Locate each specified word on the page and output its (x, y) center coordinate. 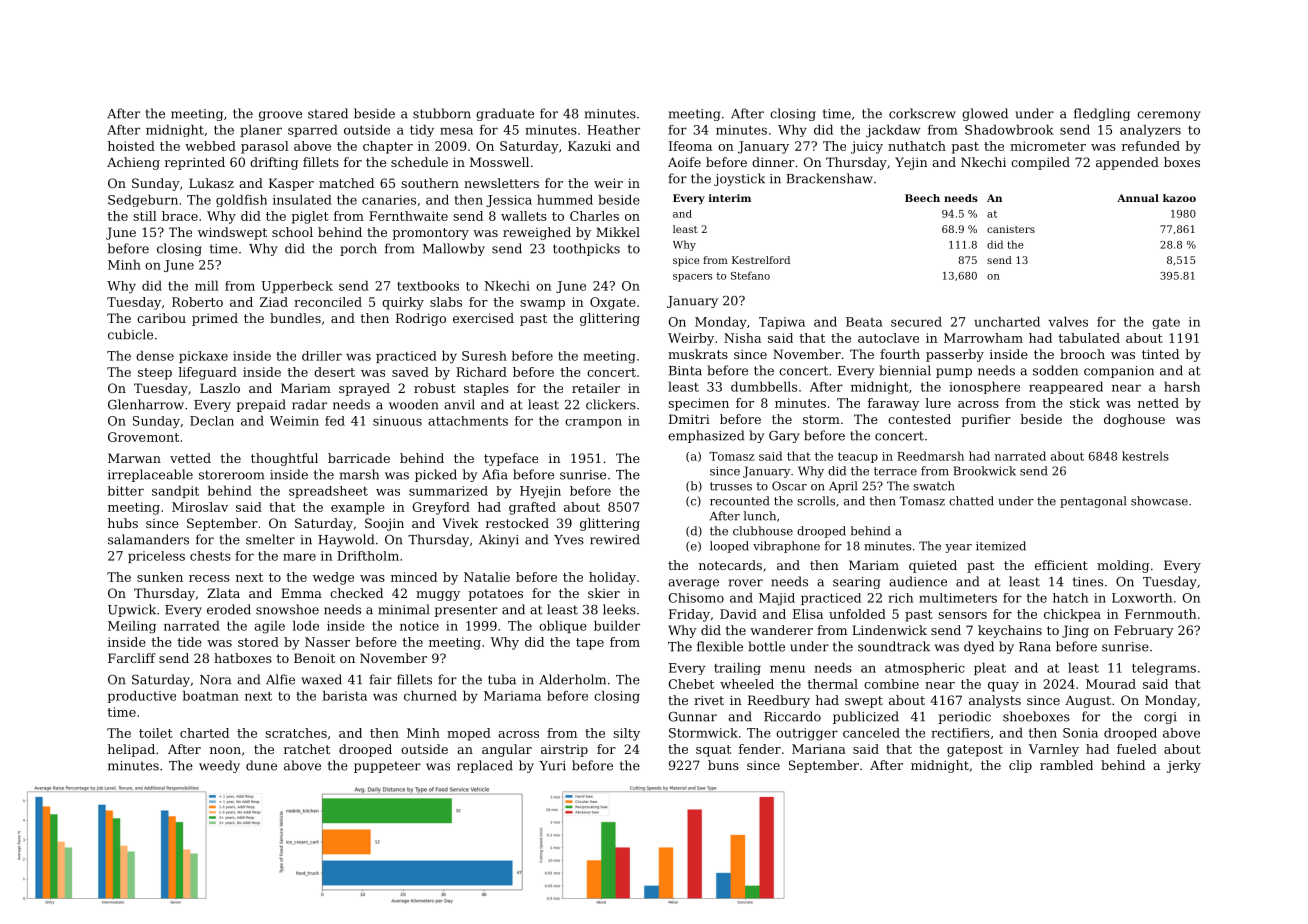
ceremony (1169, 116)
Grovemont (143, 437)
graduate (505, 114)
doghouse (1134, 420)
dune (261, 765)
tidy (422, 131)
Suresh (484, 356)
